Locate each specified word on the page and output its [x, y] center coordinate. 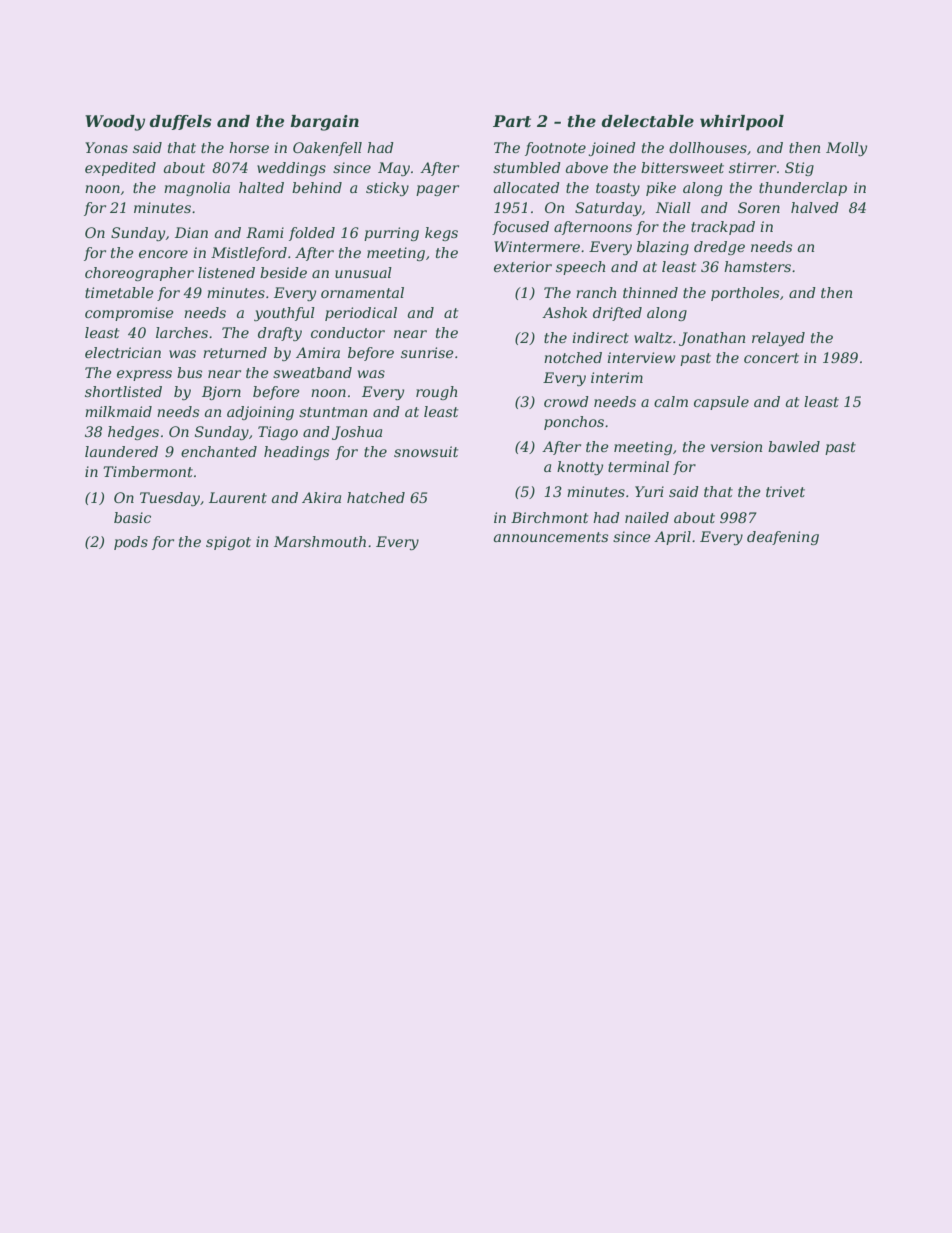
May [394, 169]
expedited [120, 169]
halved [815, 207]
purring [391, 234]
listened [226, 272]
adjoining [260, 413]
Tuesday [170, 499]
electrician [123, 352]
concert [771, 358]
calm [671, 401]
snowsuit [426, 451]
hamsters [757, 266]
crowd [566, 401]
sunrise [427, 352]
